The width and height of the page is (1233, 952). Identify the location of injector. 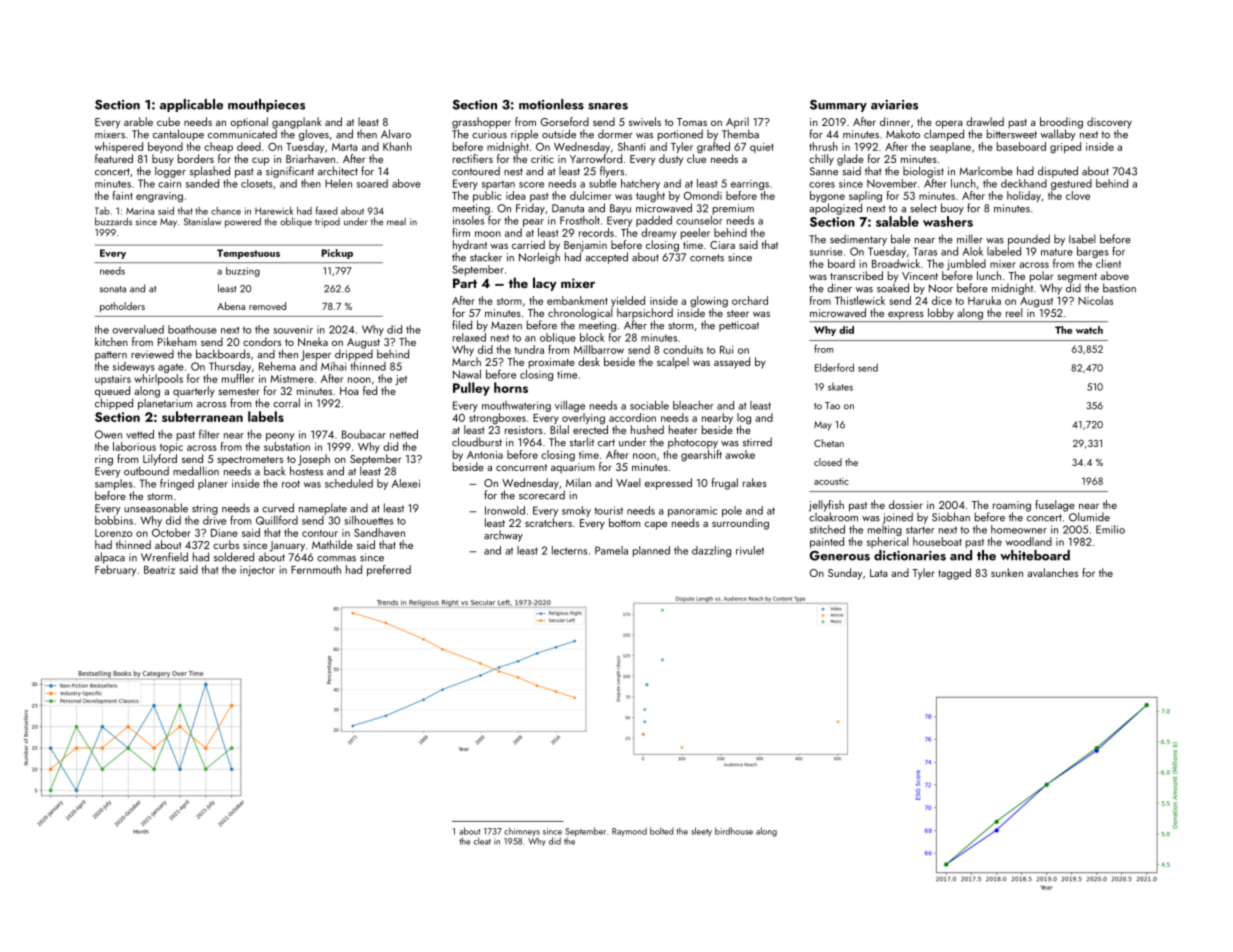
(257, 571).
